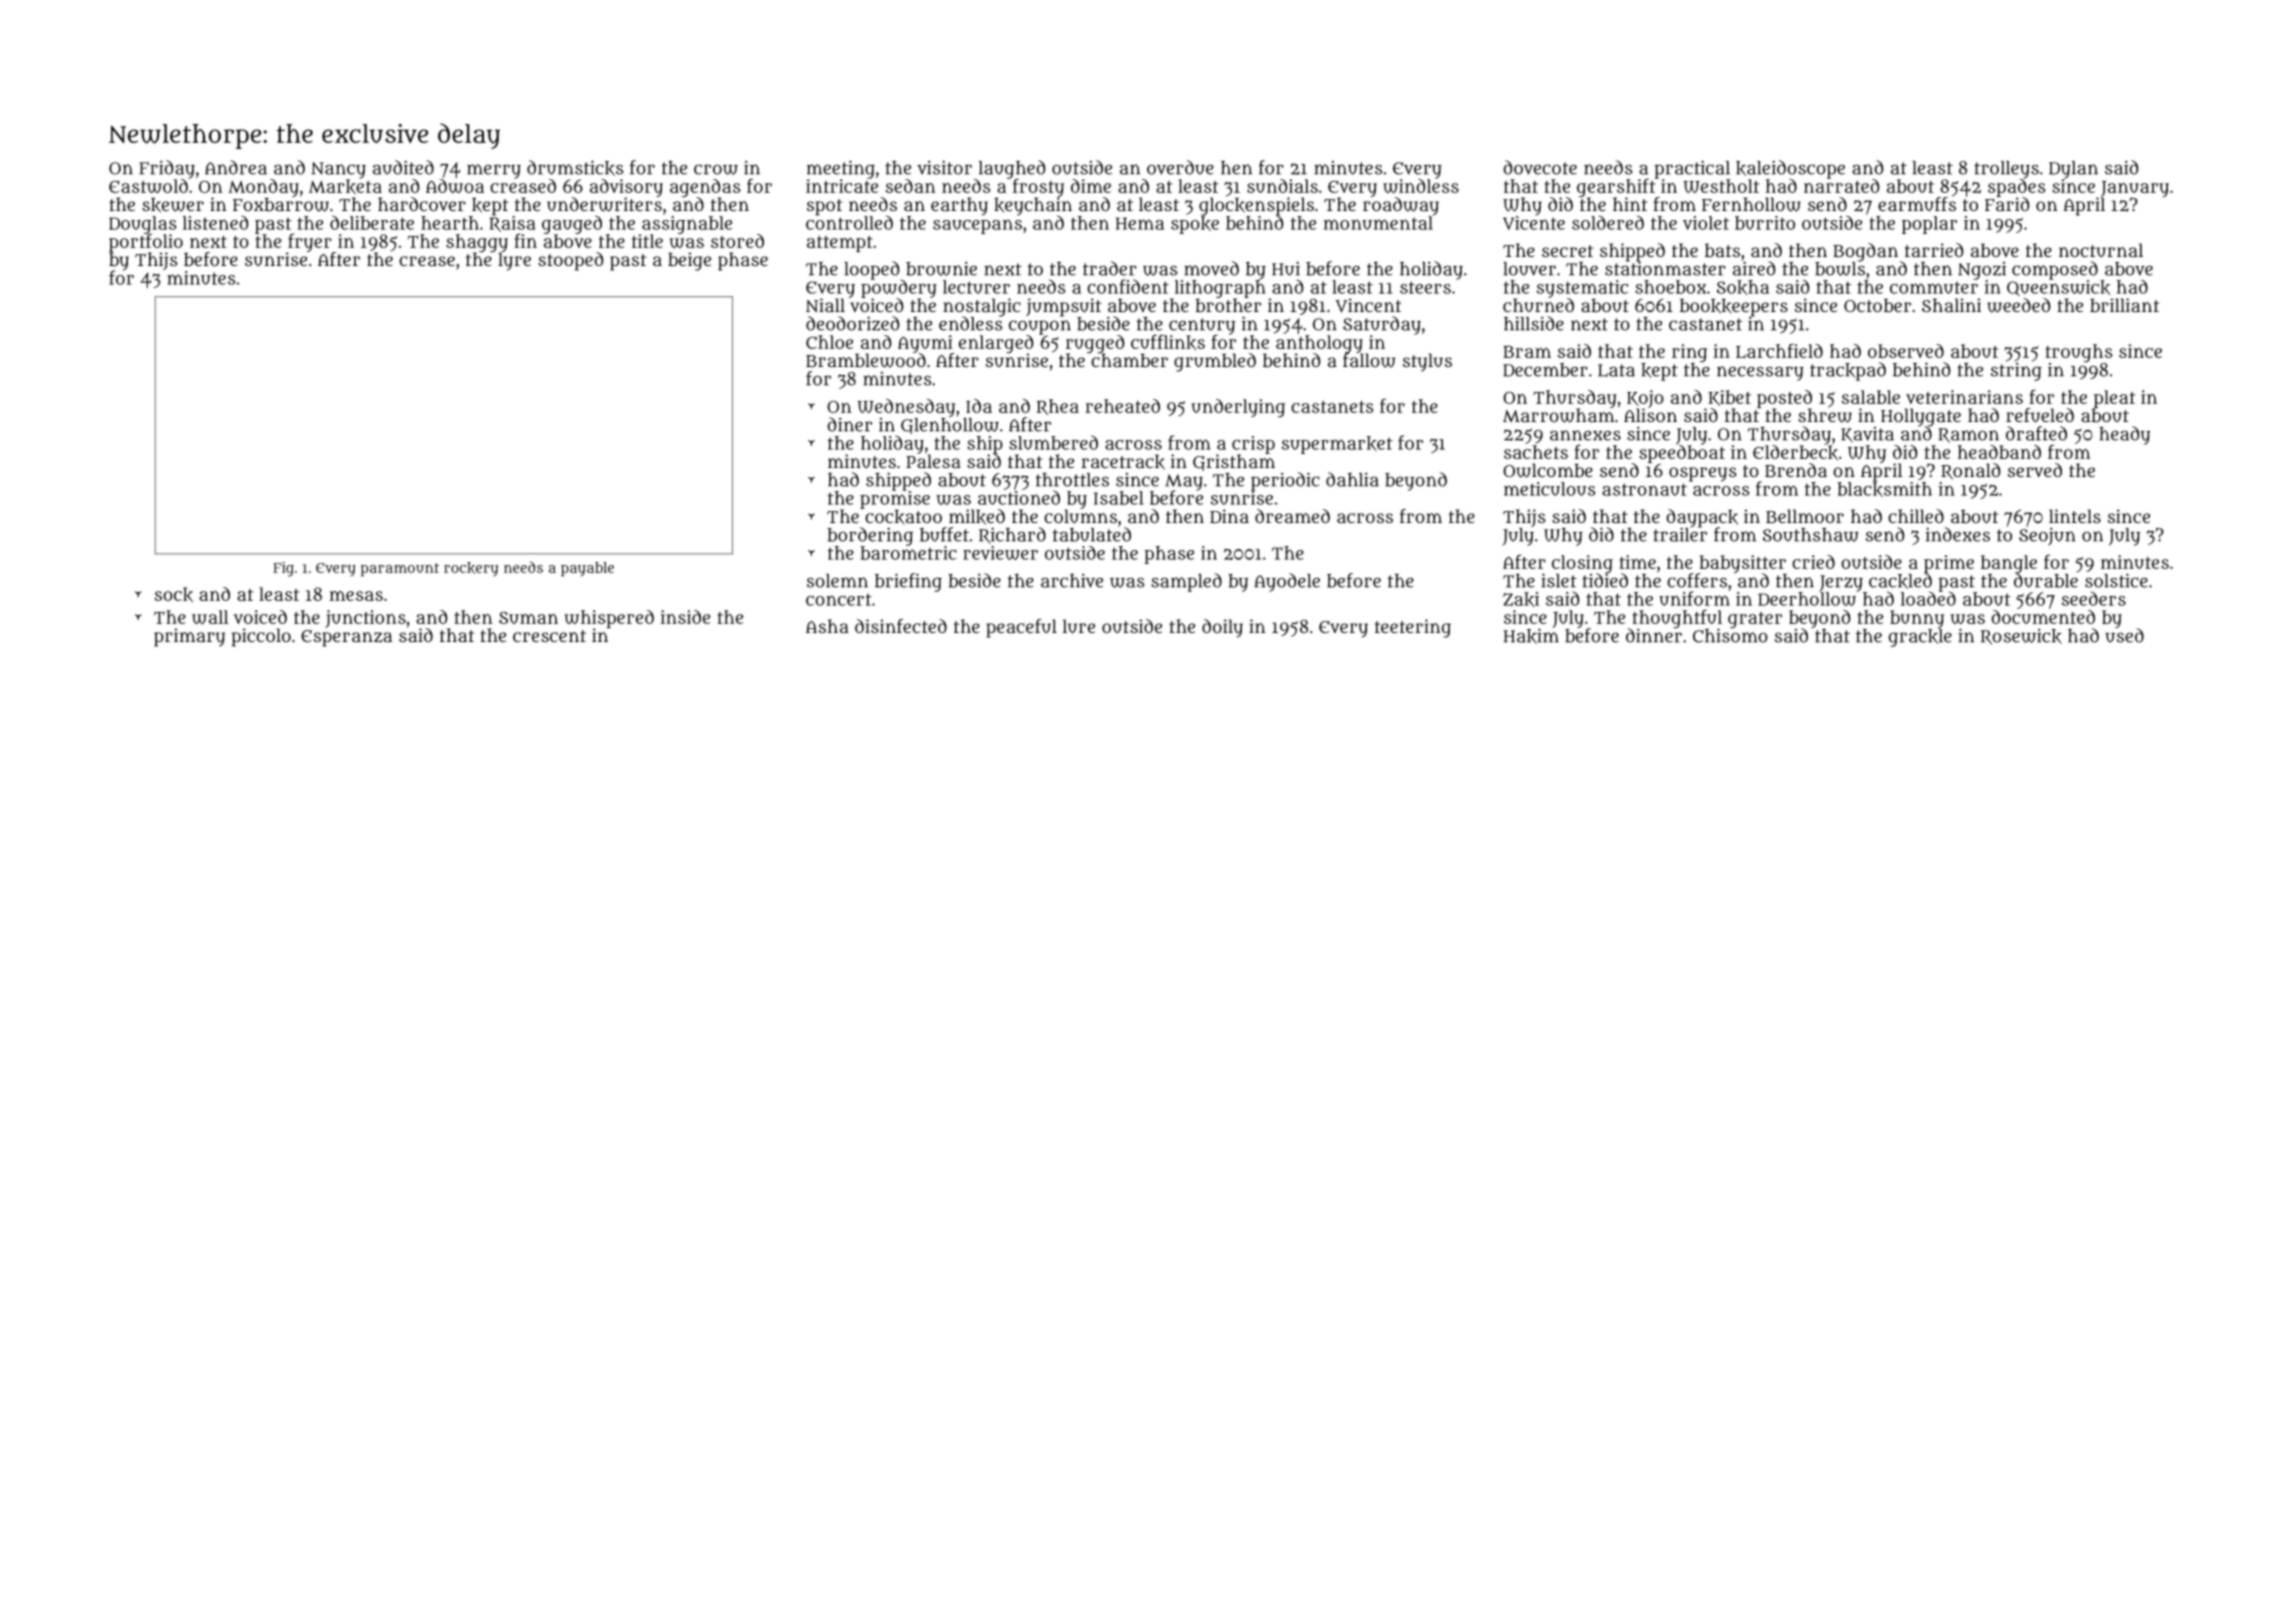  Describe the element at coordinates (346, 638) in the screenshot. I see `Esperanza` at that location.
